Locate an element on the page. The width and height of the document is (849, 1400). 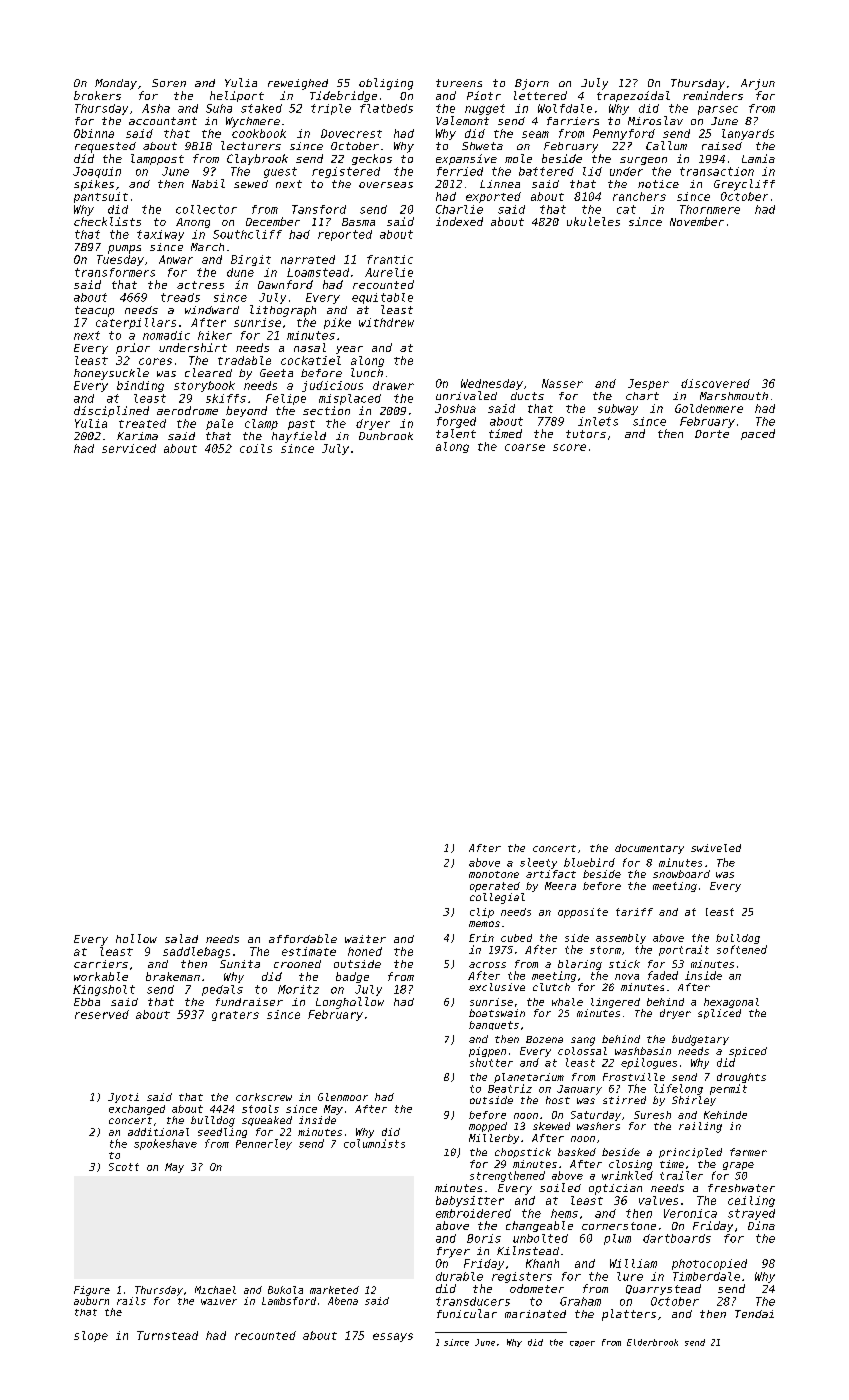
slope is located at coordinates (91, 1336).
